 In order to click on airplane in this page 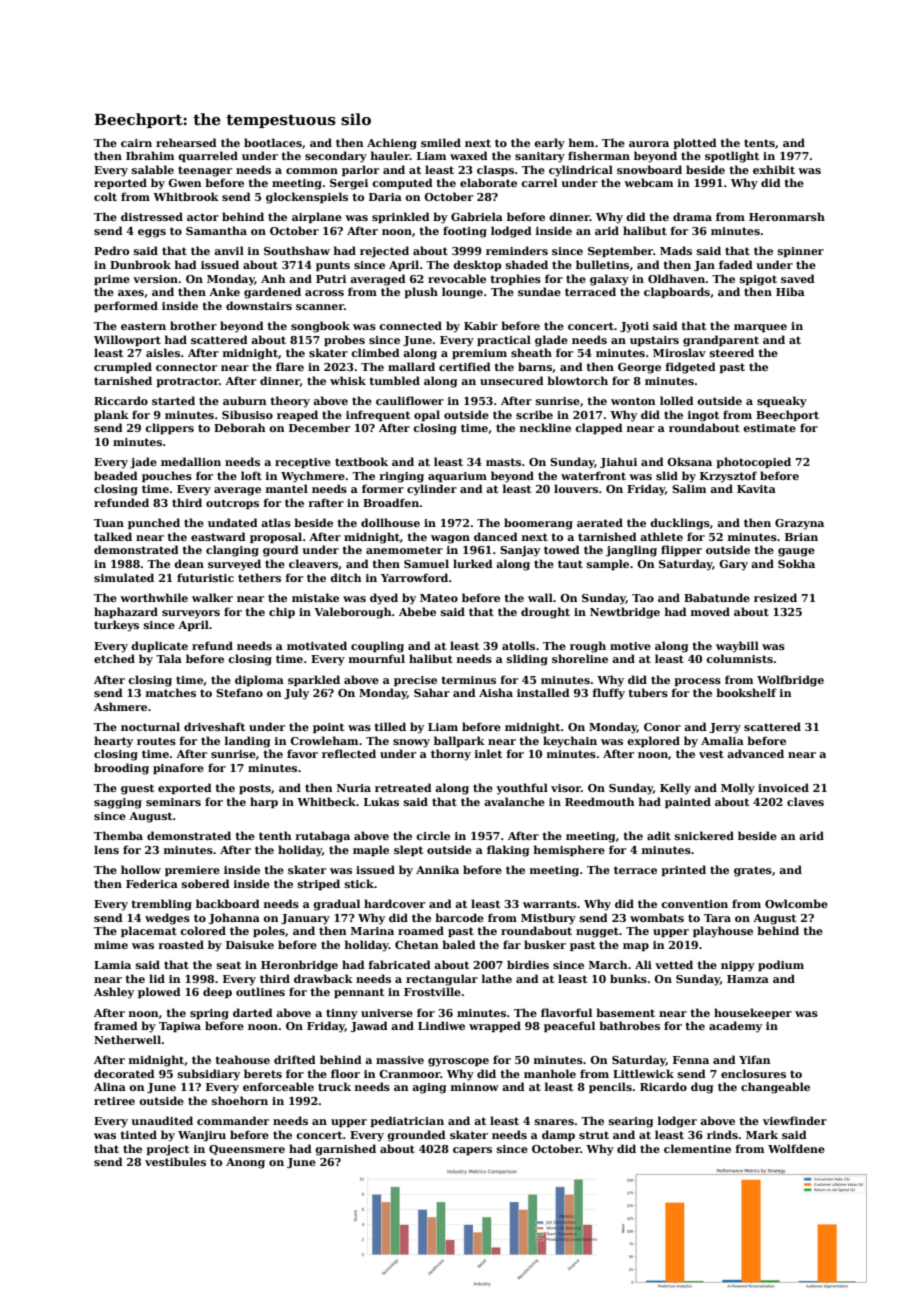, I will do `click(317, 217)`.
